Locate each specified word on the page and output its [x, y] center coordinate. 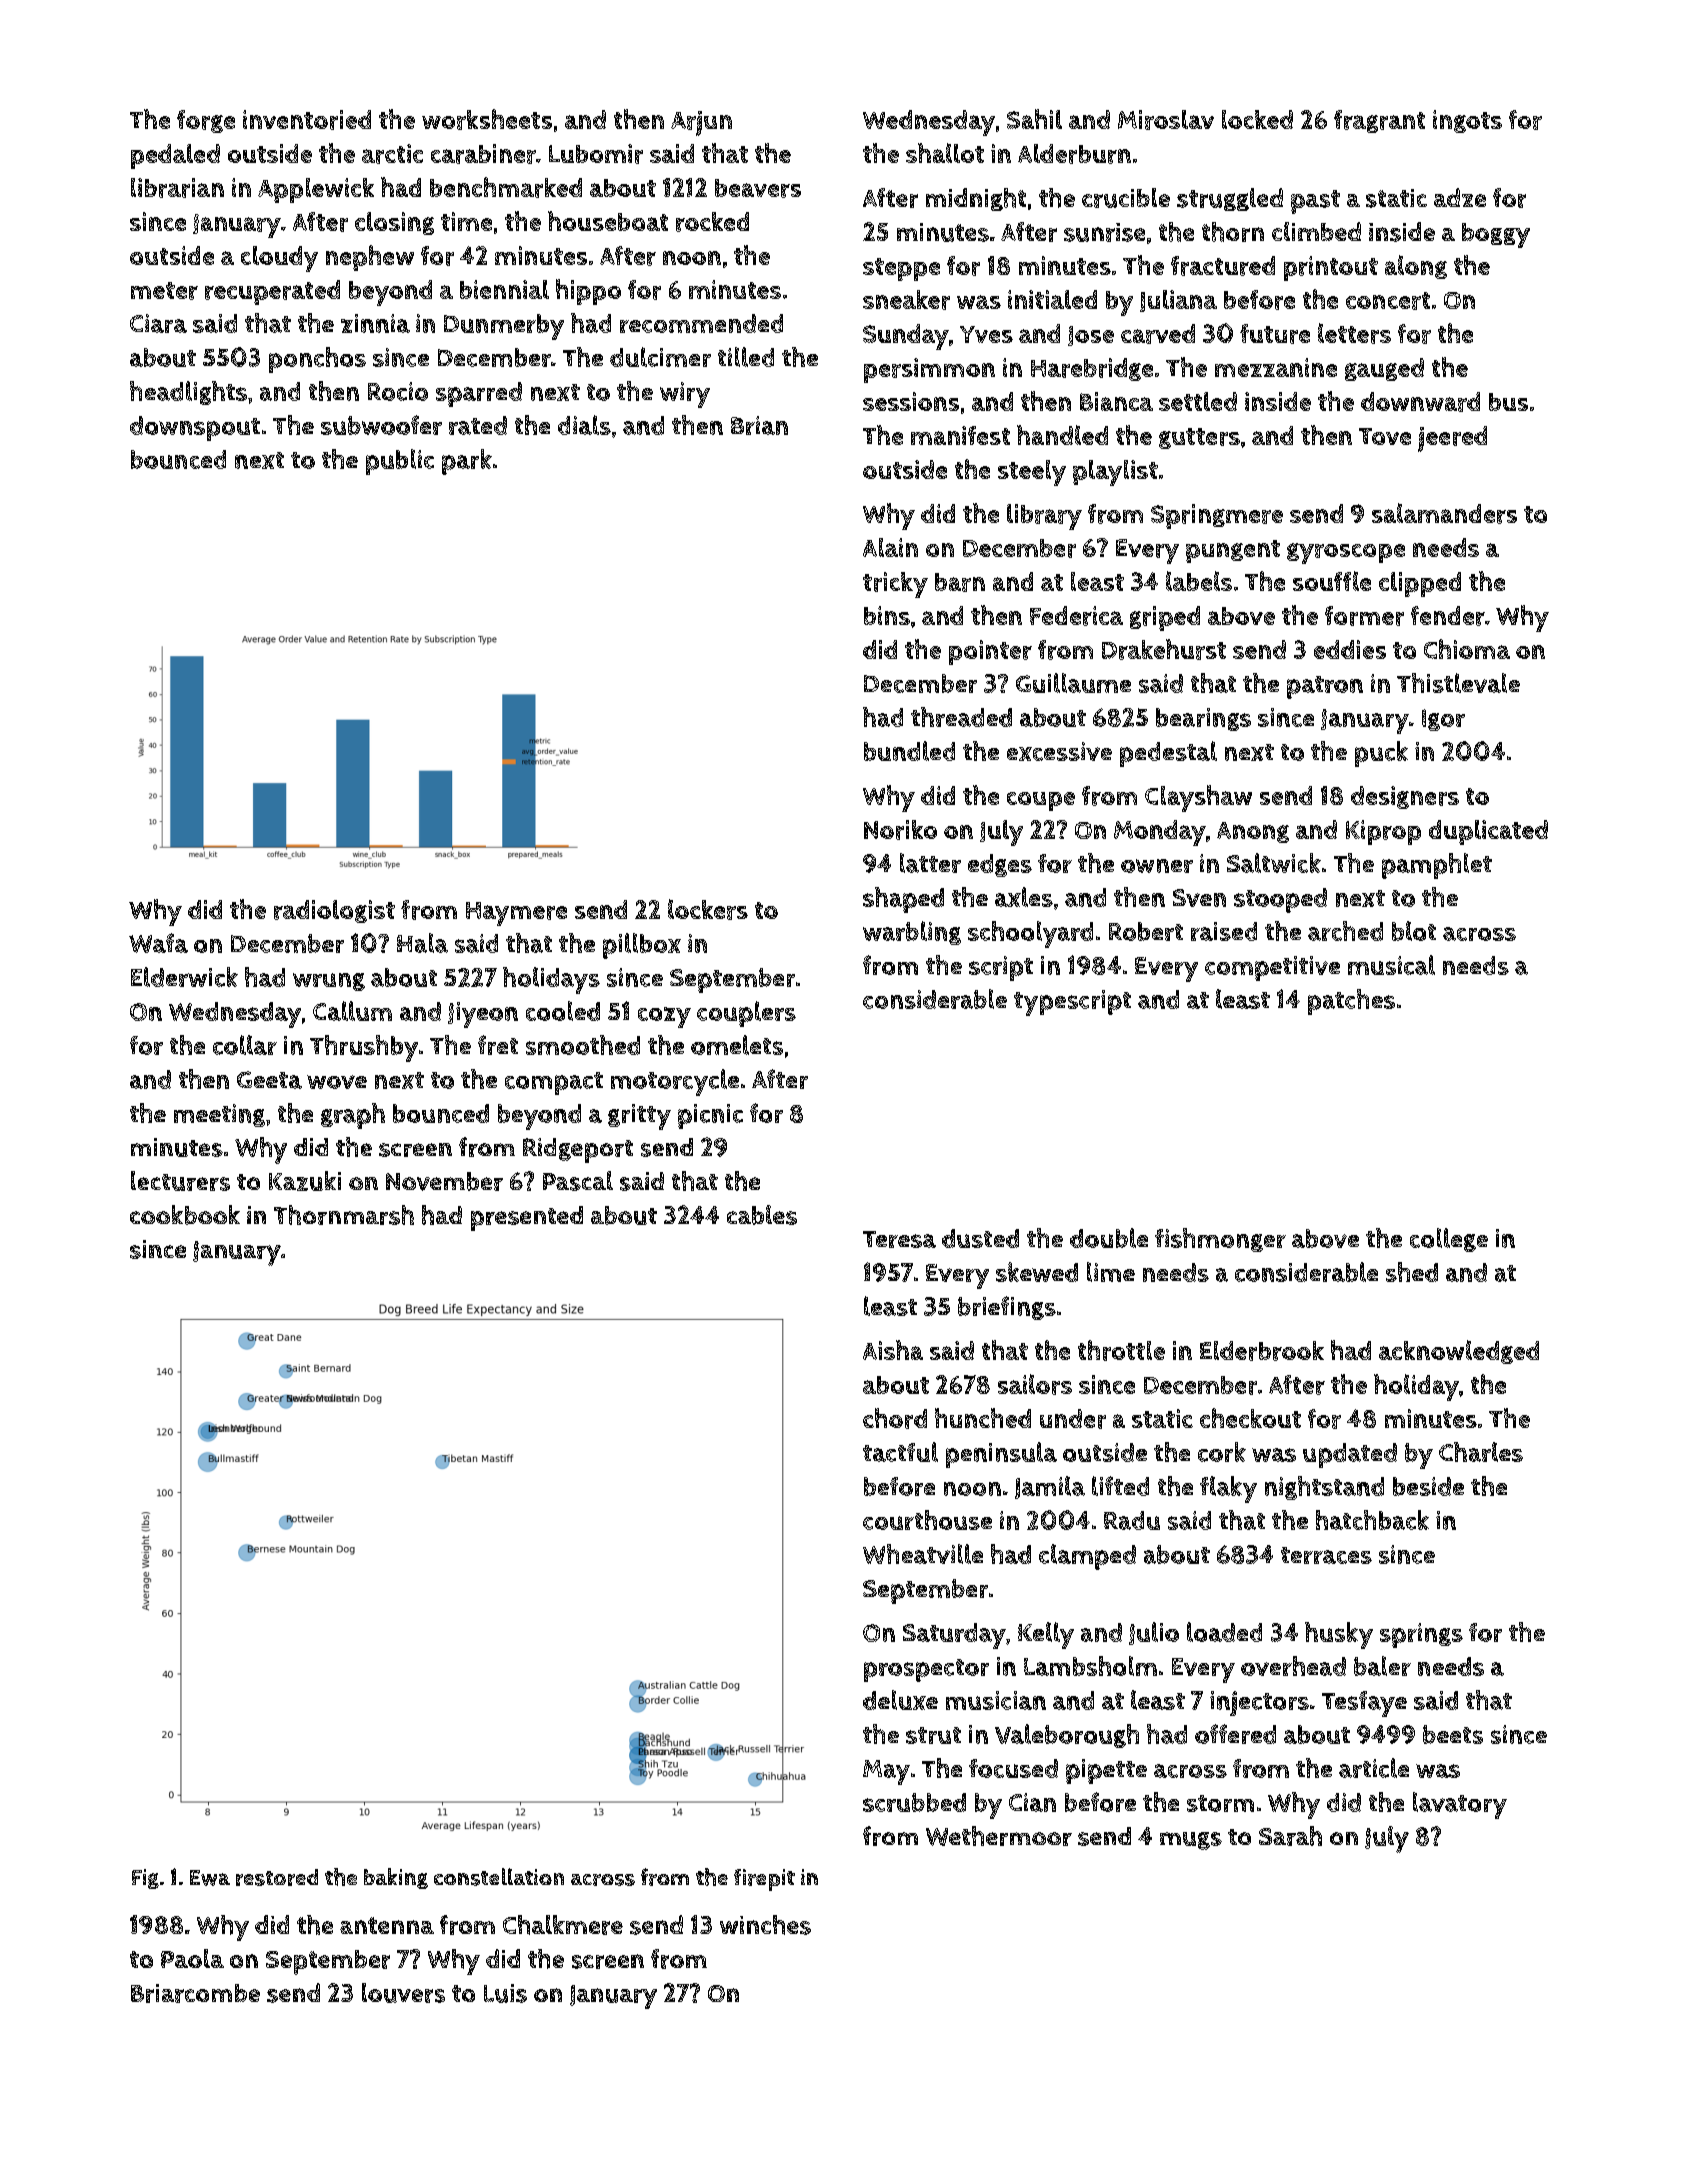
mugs [1191, 1841]
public [400, 462]
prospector [926, 1670]
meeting [219, 1115]
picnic [710, 1116]
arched [1345, 931]
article [1374, 1768]
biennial [504, 289]
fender [1448, 616]
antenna [387, 1925]
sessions [911, 401]
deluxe [900, 1700]
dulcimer [660, 357]
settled [1198, 401]
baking [396, 1878]
